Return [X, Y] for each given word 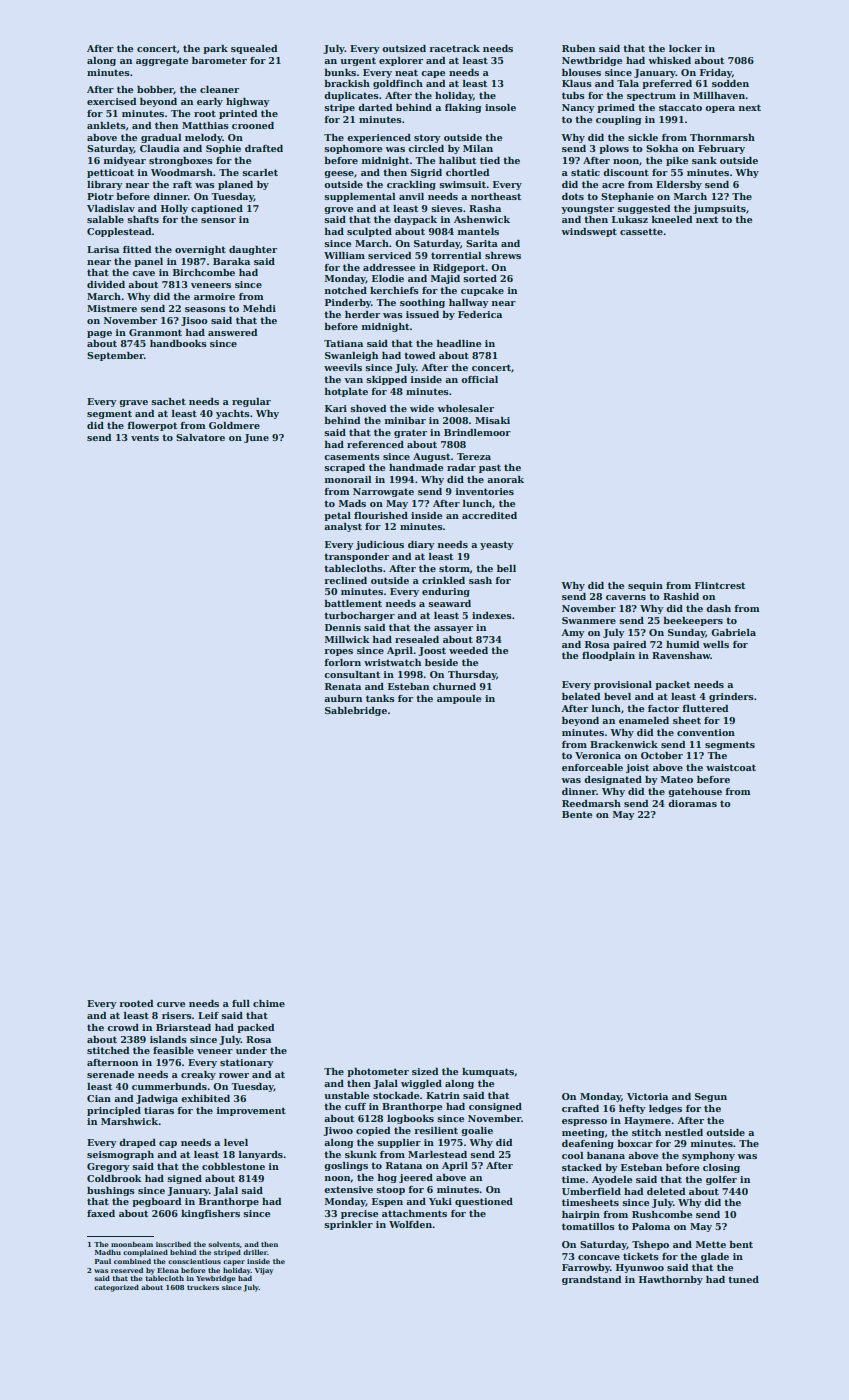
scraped [344, 468]
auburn [343, 698]
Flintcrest [720, 585]
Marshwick [130, 1121]
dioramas [692, 803]
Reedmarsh [591, 803]
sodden [730, 83]
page [99, 334]
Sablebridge [356, 711]
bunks [340, 72]
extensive [348, 1189]
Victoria [647, 1096]
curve [171, 1004]
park [215, 49]
